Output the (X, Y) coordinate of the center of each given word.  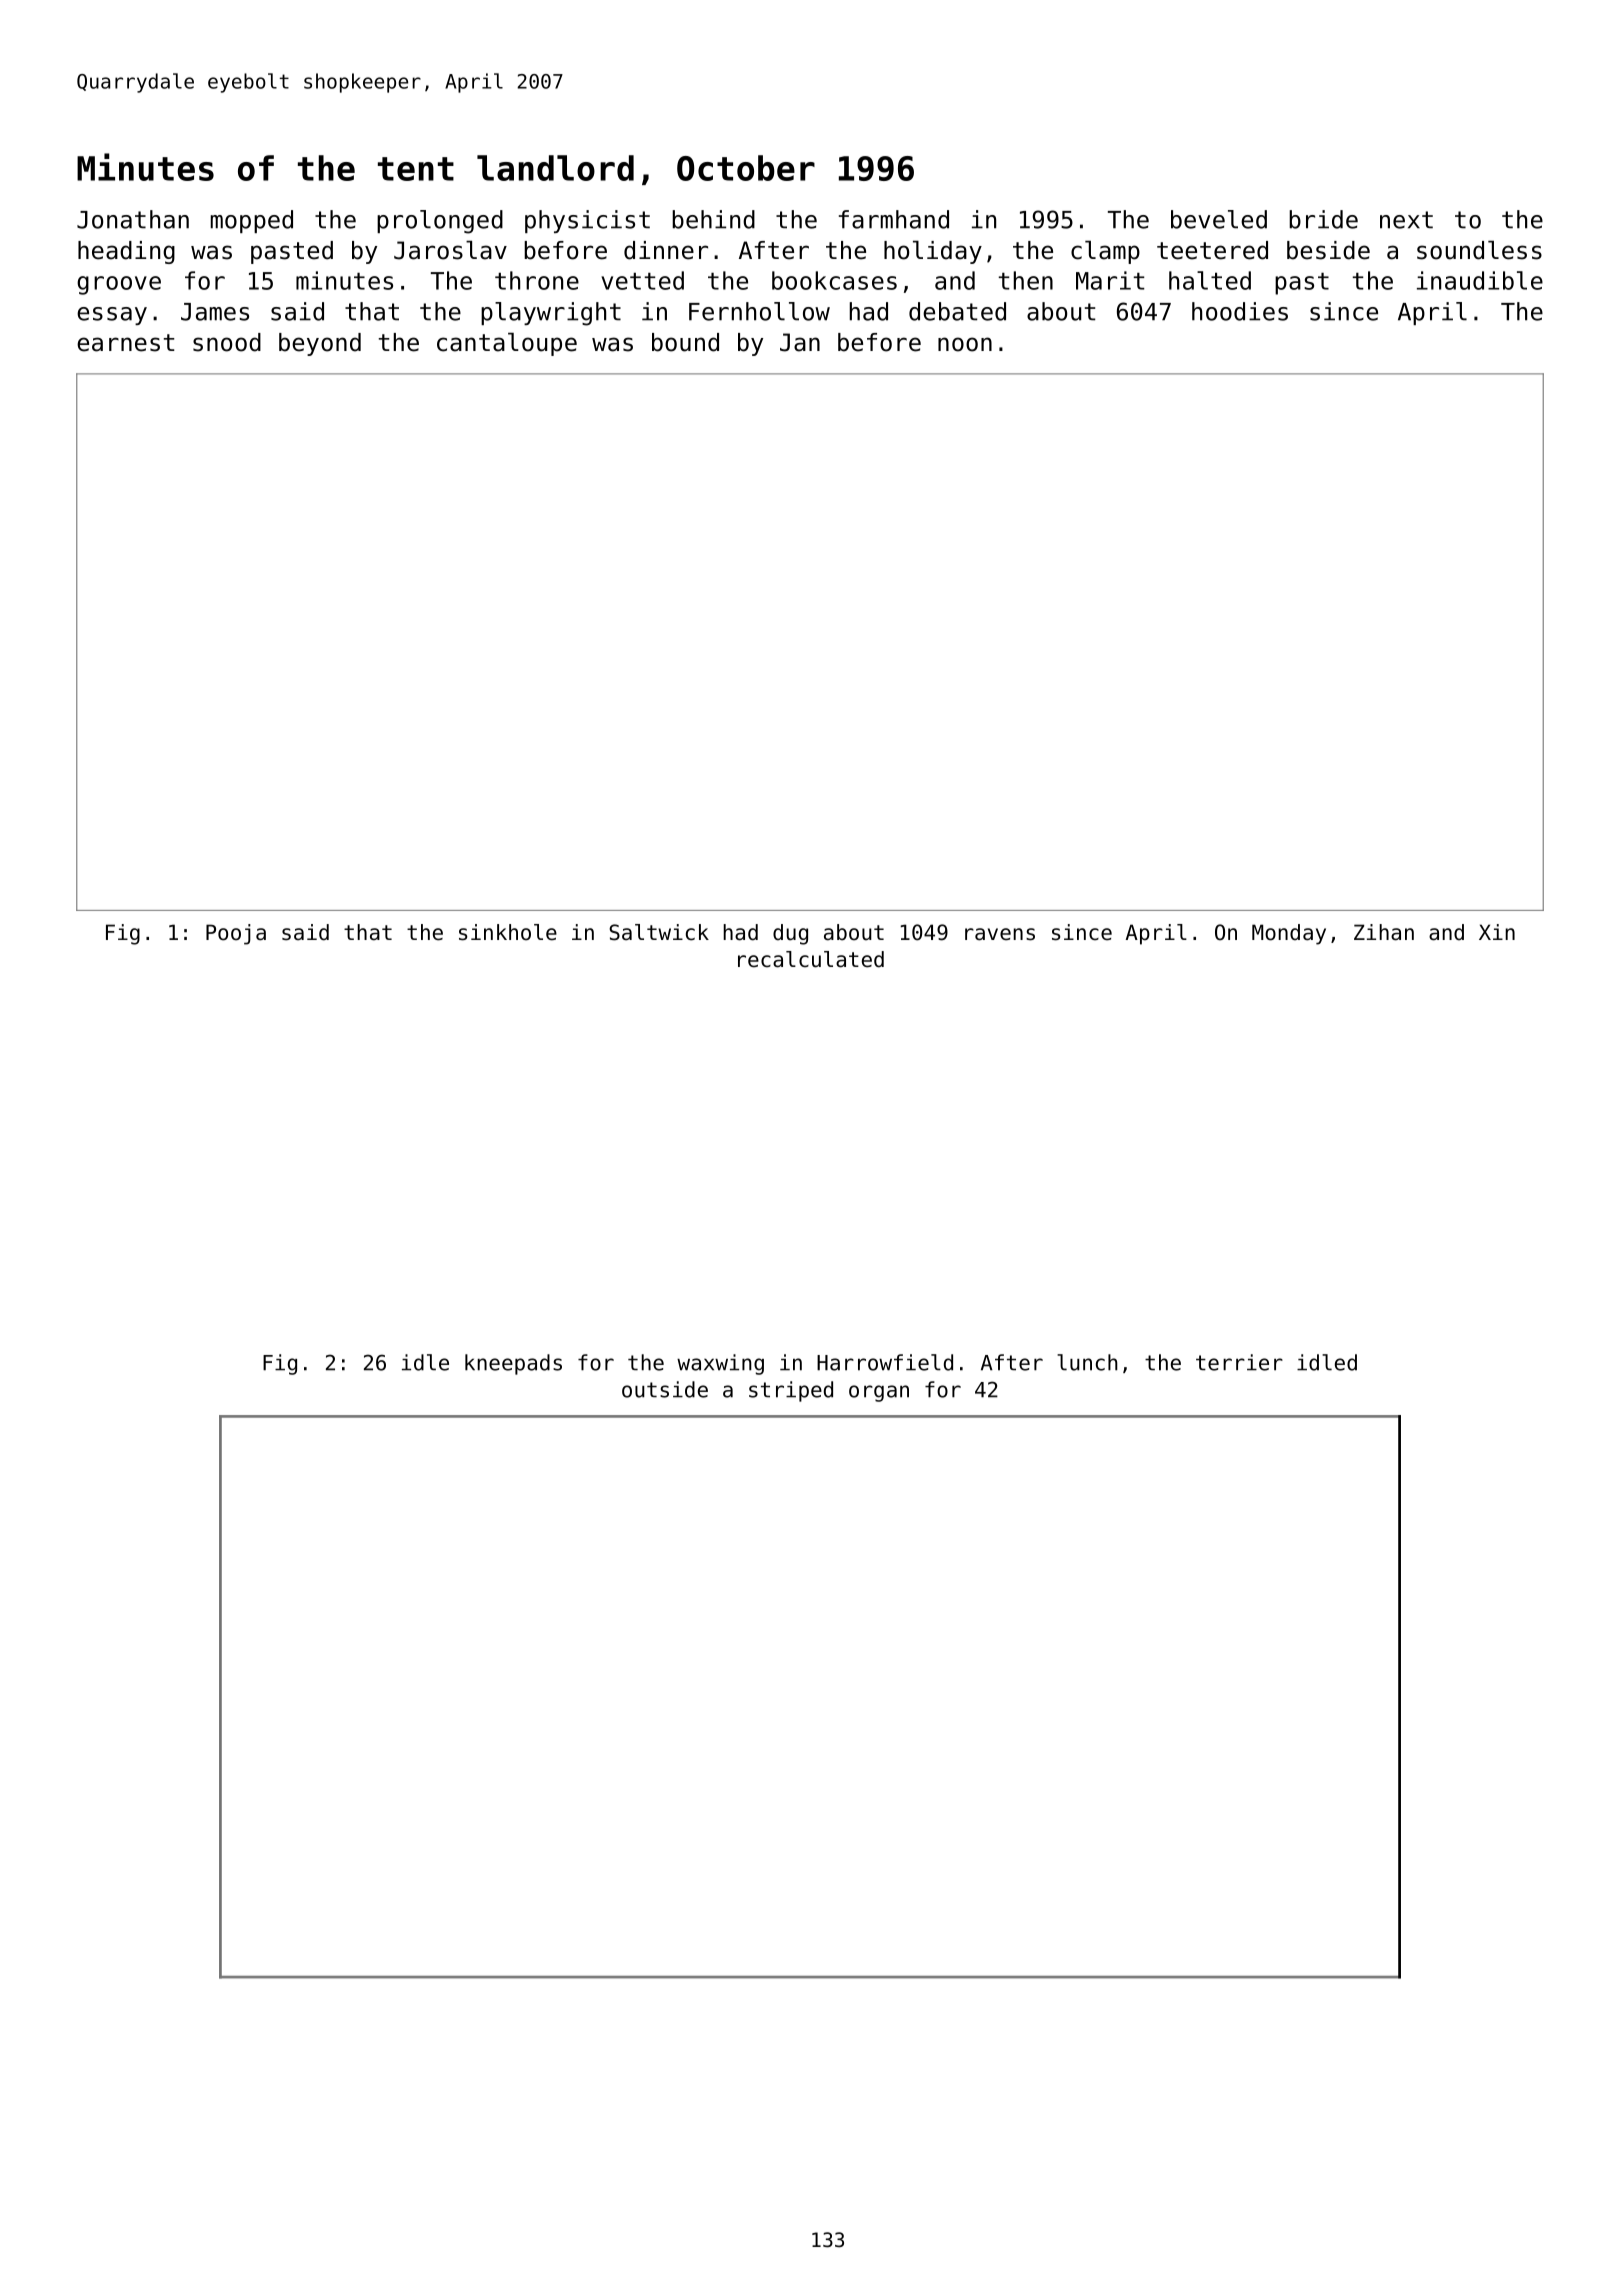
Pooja (236, 934)
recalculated (811, 959)
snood (227, 342)
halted (1210, 280)
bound (685, 342)
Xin (1497, 932)
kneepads (513, 1364)
